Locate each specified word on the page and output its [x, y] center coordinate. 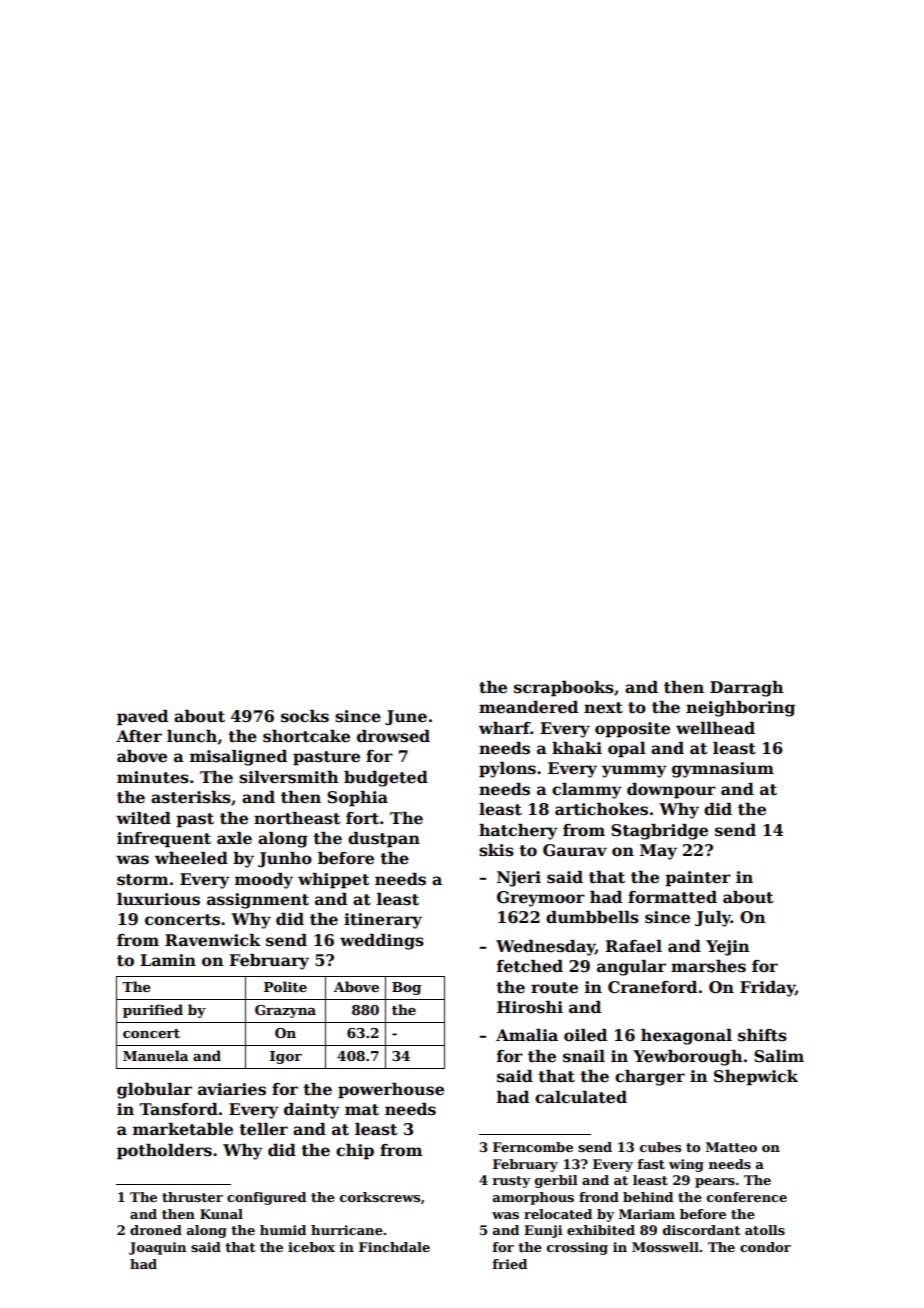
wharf [505, 728]
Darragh [747, 689]
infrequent [164, 840]
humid [283, 1230]
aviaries [232, 1089]
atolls [765, 1230]
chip [355, 1152]
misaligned [238, 758]
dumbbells [592, 917]
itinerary [383, 921]
